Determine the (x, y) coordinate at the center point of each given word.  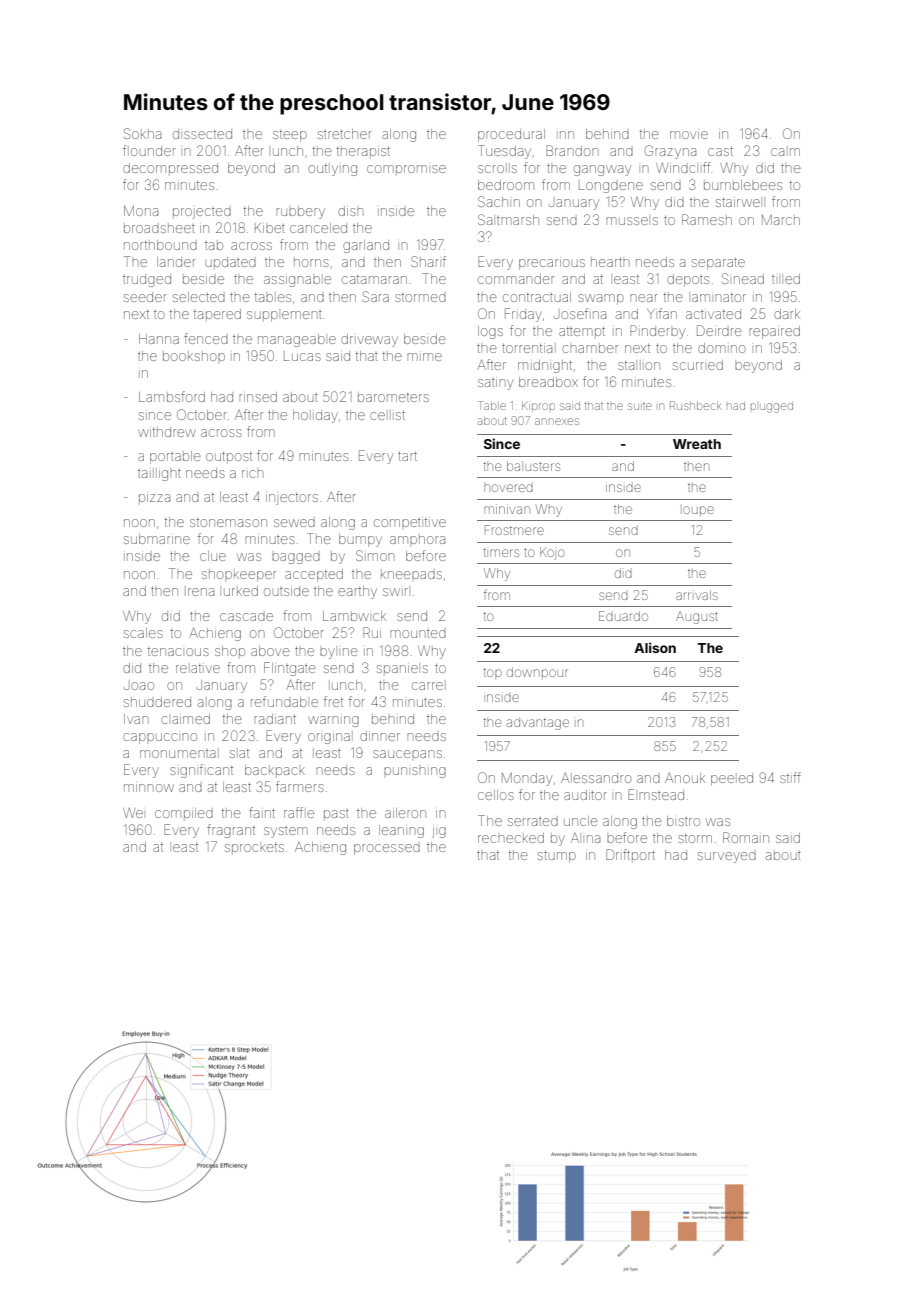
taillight (159, 475)
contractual (537, 297)
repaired (774, 332)
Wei (133, 813)
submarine (157, 539)
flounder (149, 150)
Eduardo (623, 616)
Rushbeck (696, 405)
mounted (418, 634)
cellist (387, 415)
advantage (538, 724)
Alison (655, 647)
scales (143, 633)
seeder (145, 297)
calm (785, 152)
